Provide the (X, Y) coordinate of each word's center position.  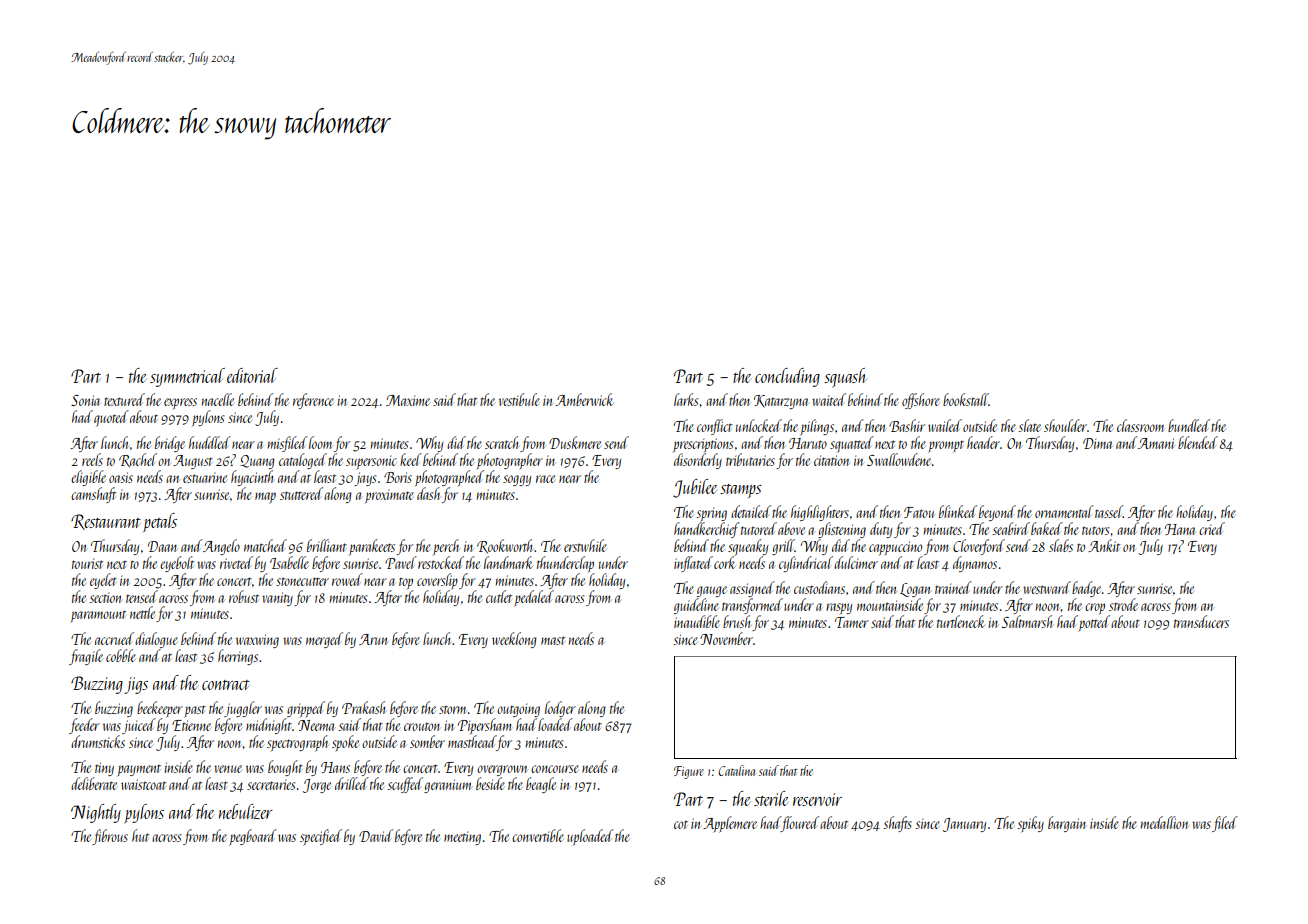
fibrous (110, 837)
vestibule (519, 399)
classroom (1141, 425)
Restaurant (106, 522)
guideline (696, 606)
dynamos (975, 564)
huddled (210, 442)
